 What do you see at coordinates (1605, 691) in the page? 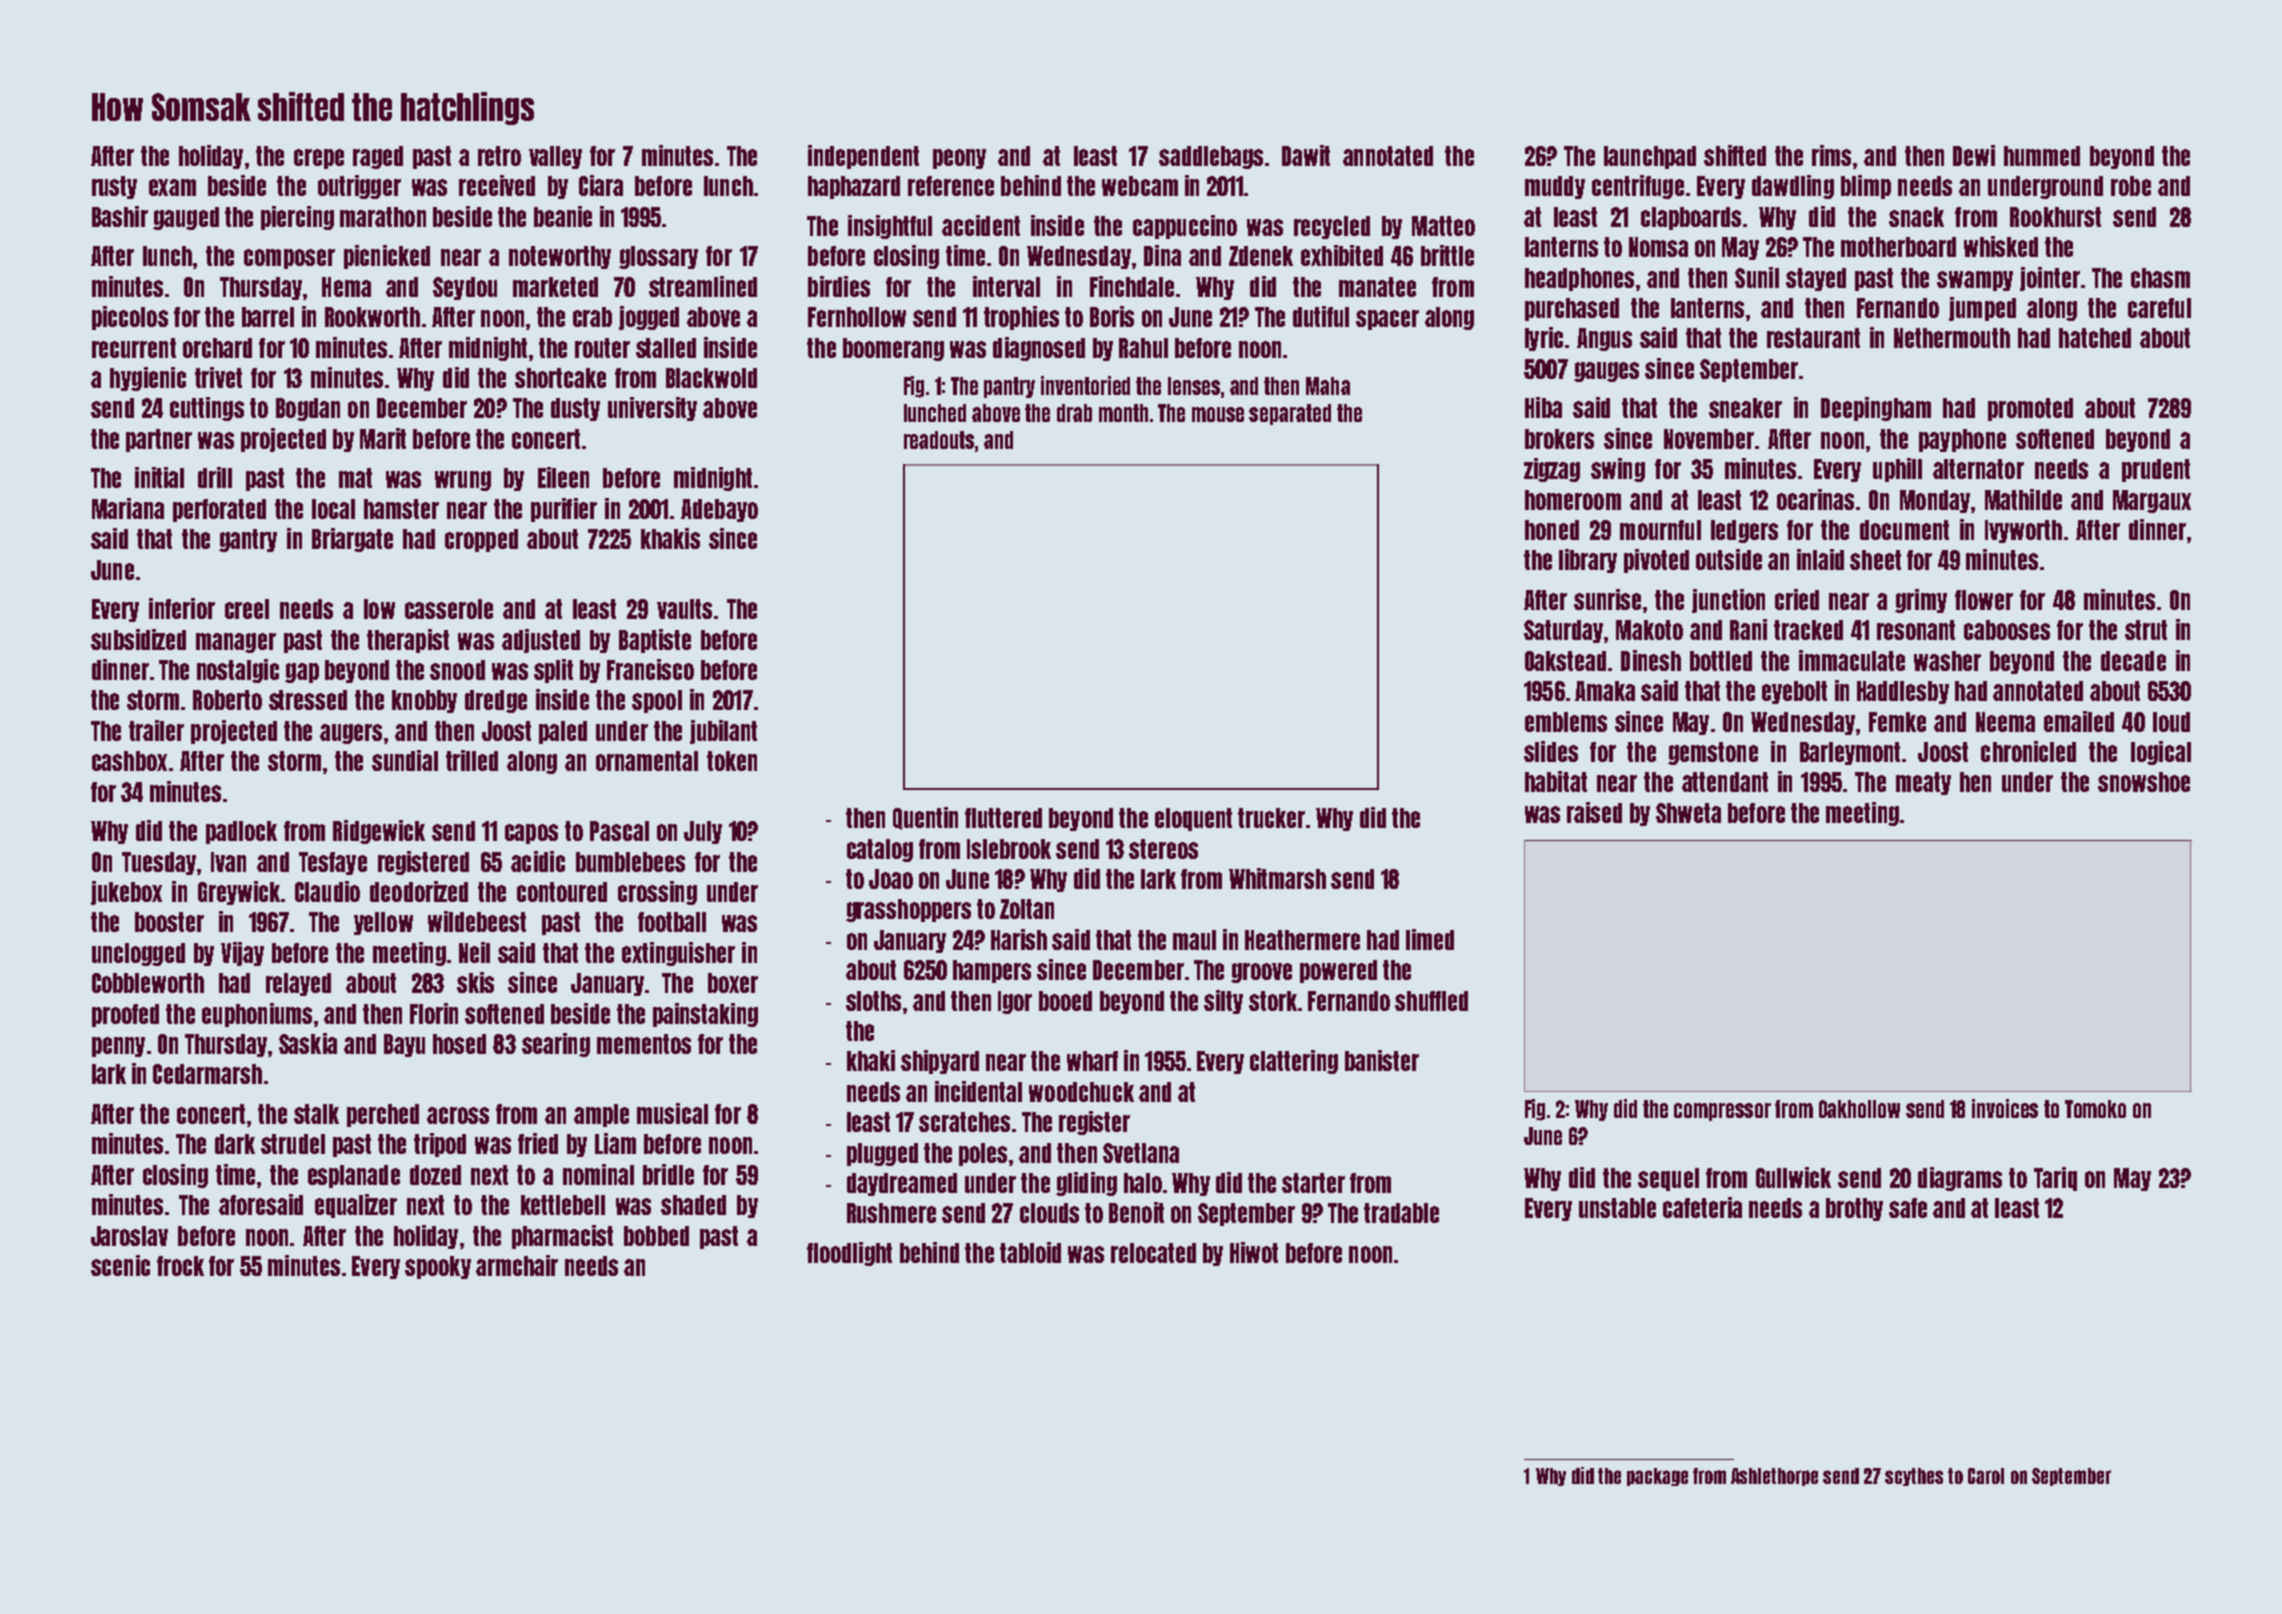
I see `Amaka` at bounding box center [1605, 691].
